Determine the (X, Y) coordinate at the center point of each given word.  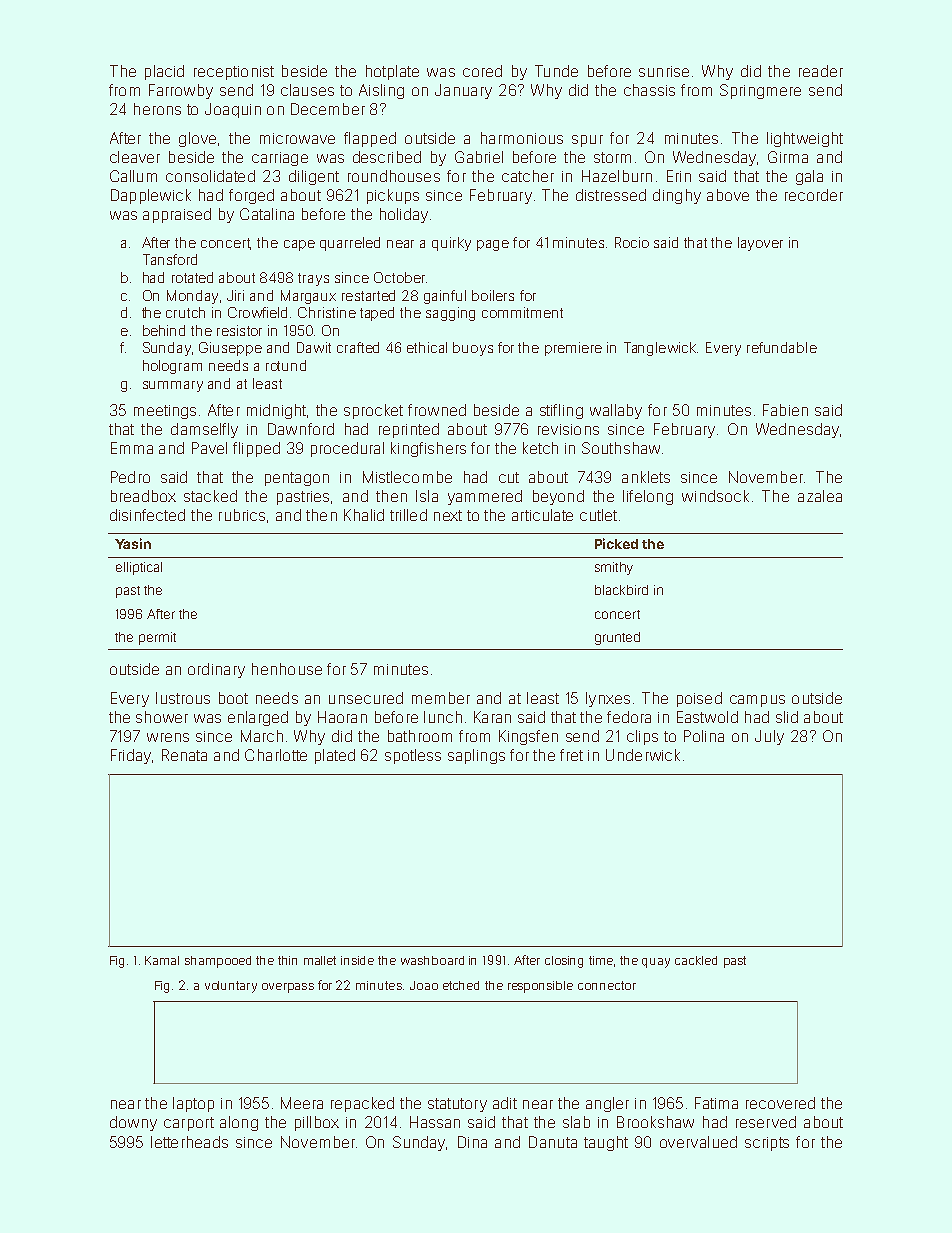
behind (164, 330)
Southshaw (621, 448)
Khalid (364, 515)
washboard (432, 960)
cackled (696, 960)
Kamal (162, 960)
